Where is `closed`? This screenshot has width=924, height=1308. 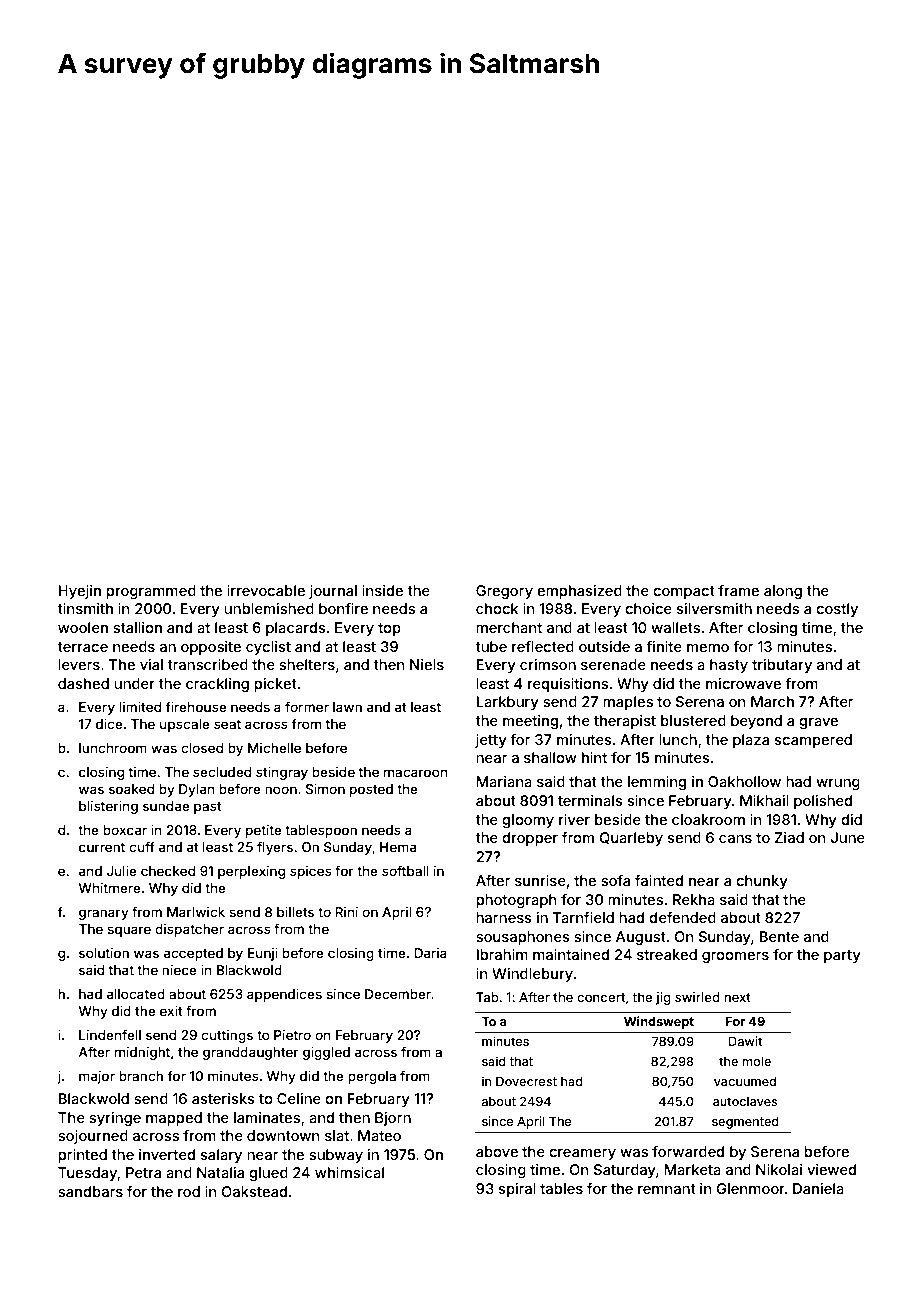 closed is located at coordinates (202, 748).
